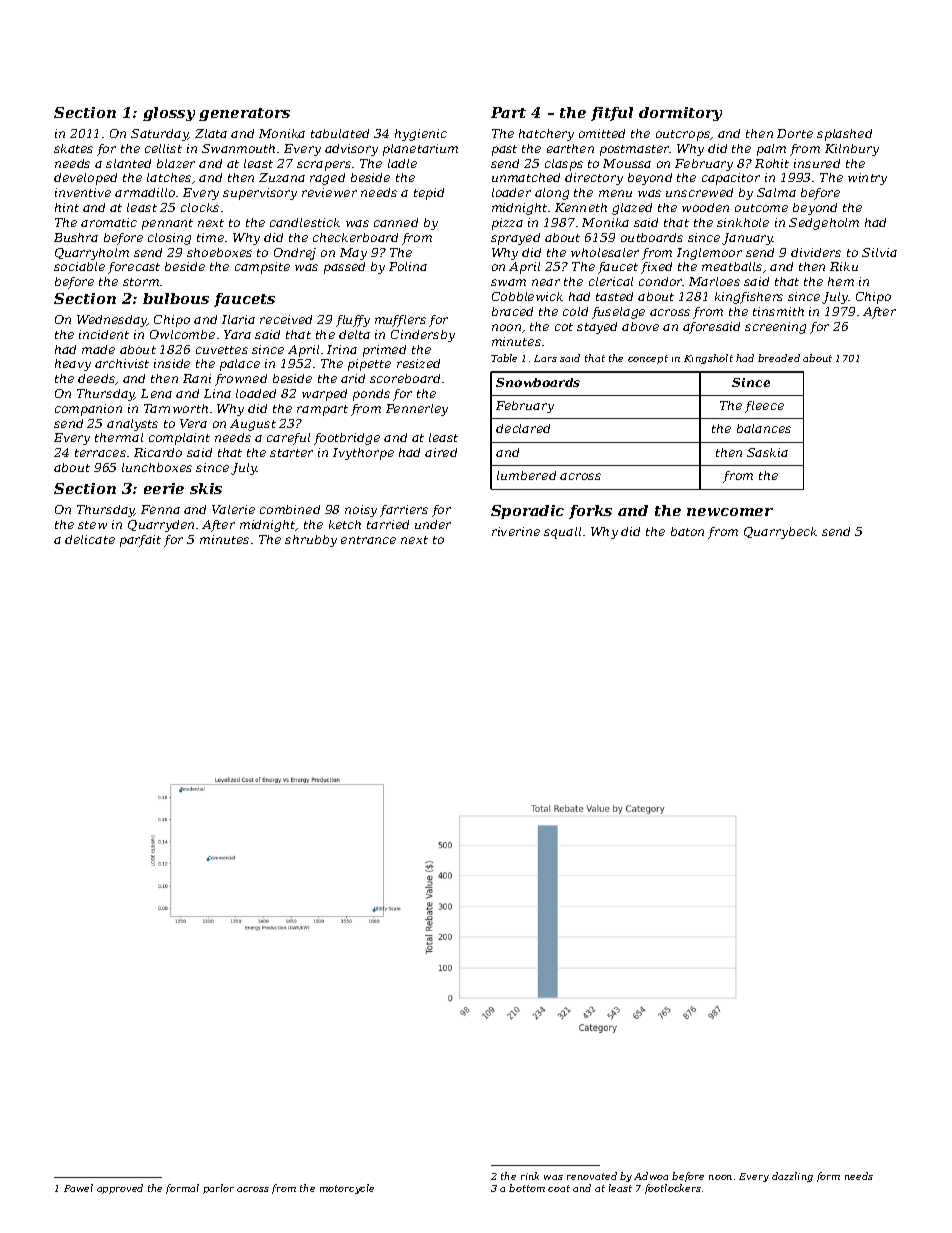 The image size is (952, 1233). Describe the element at coordinates (311, 541) in the screenshot. I see `shrubby` at that location.
